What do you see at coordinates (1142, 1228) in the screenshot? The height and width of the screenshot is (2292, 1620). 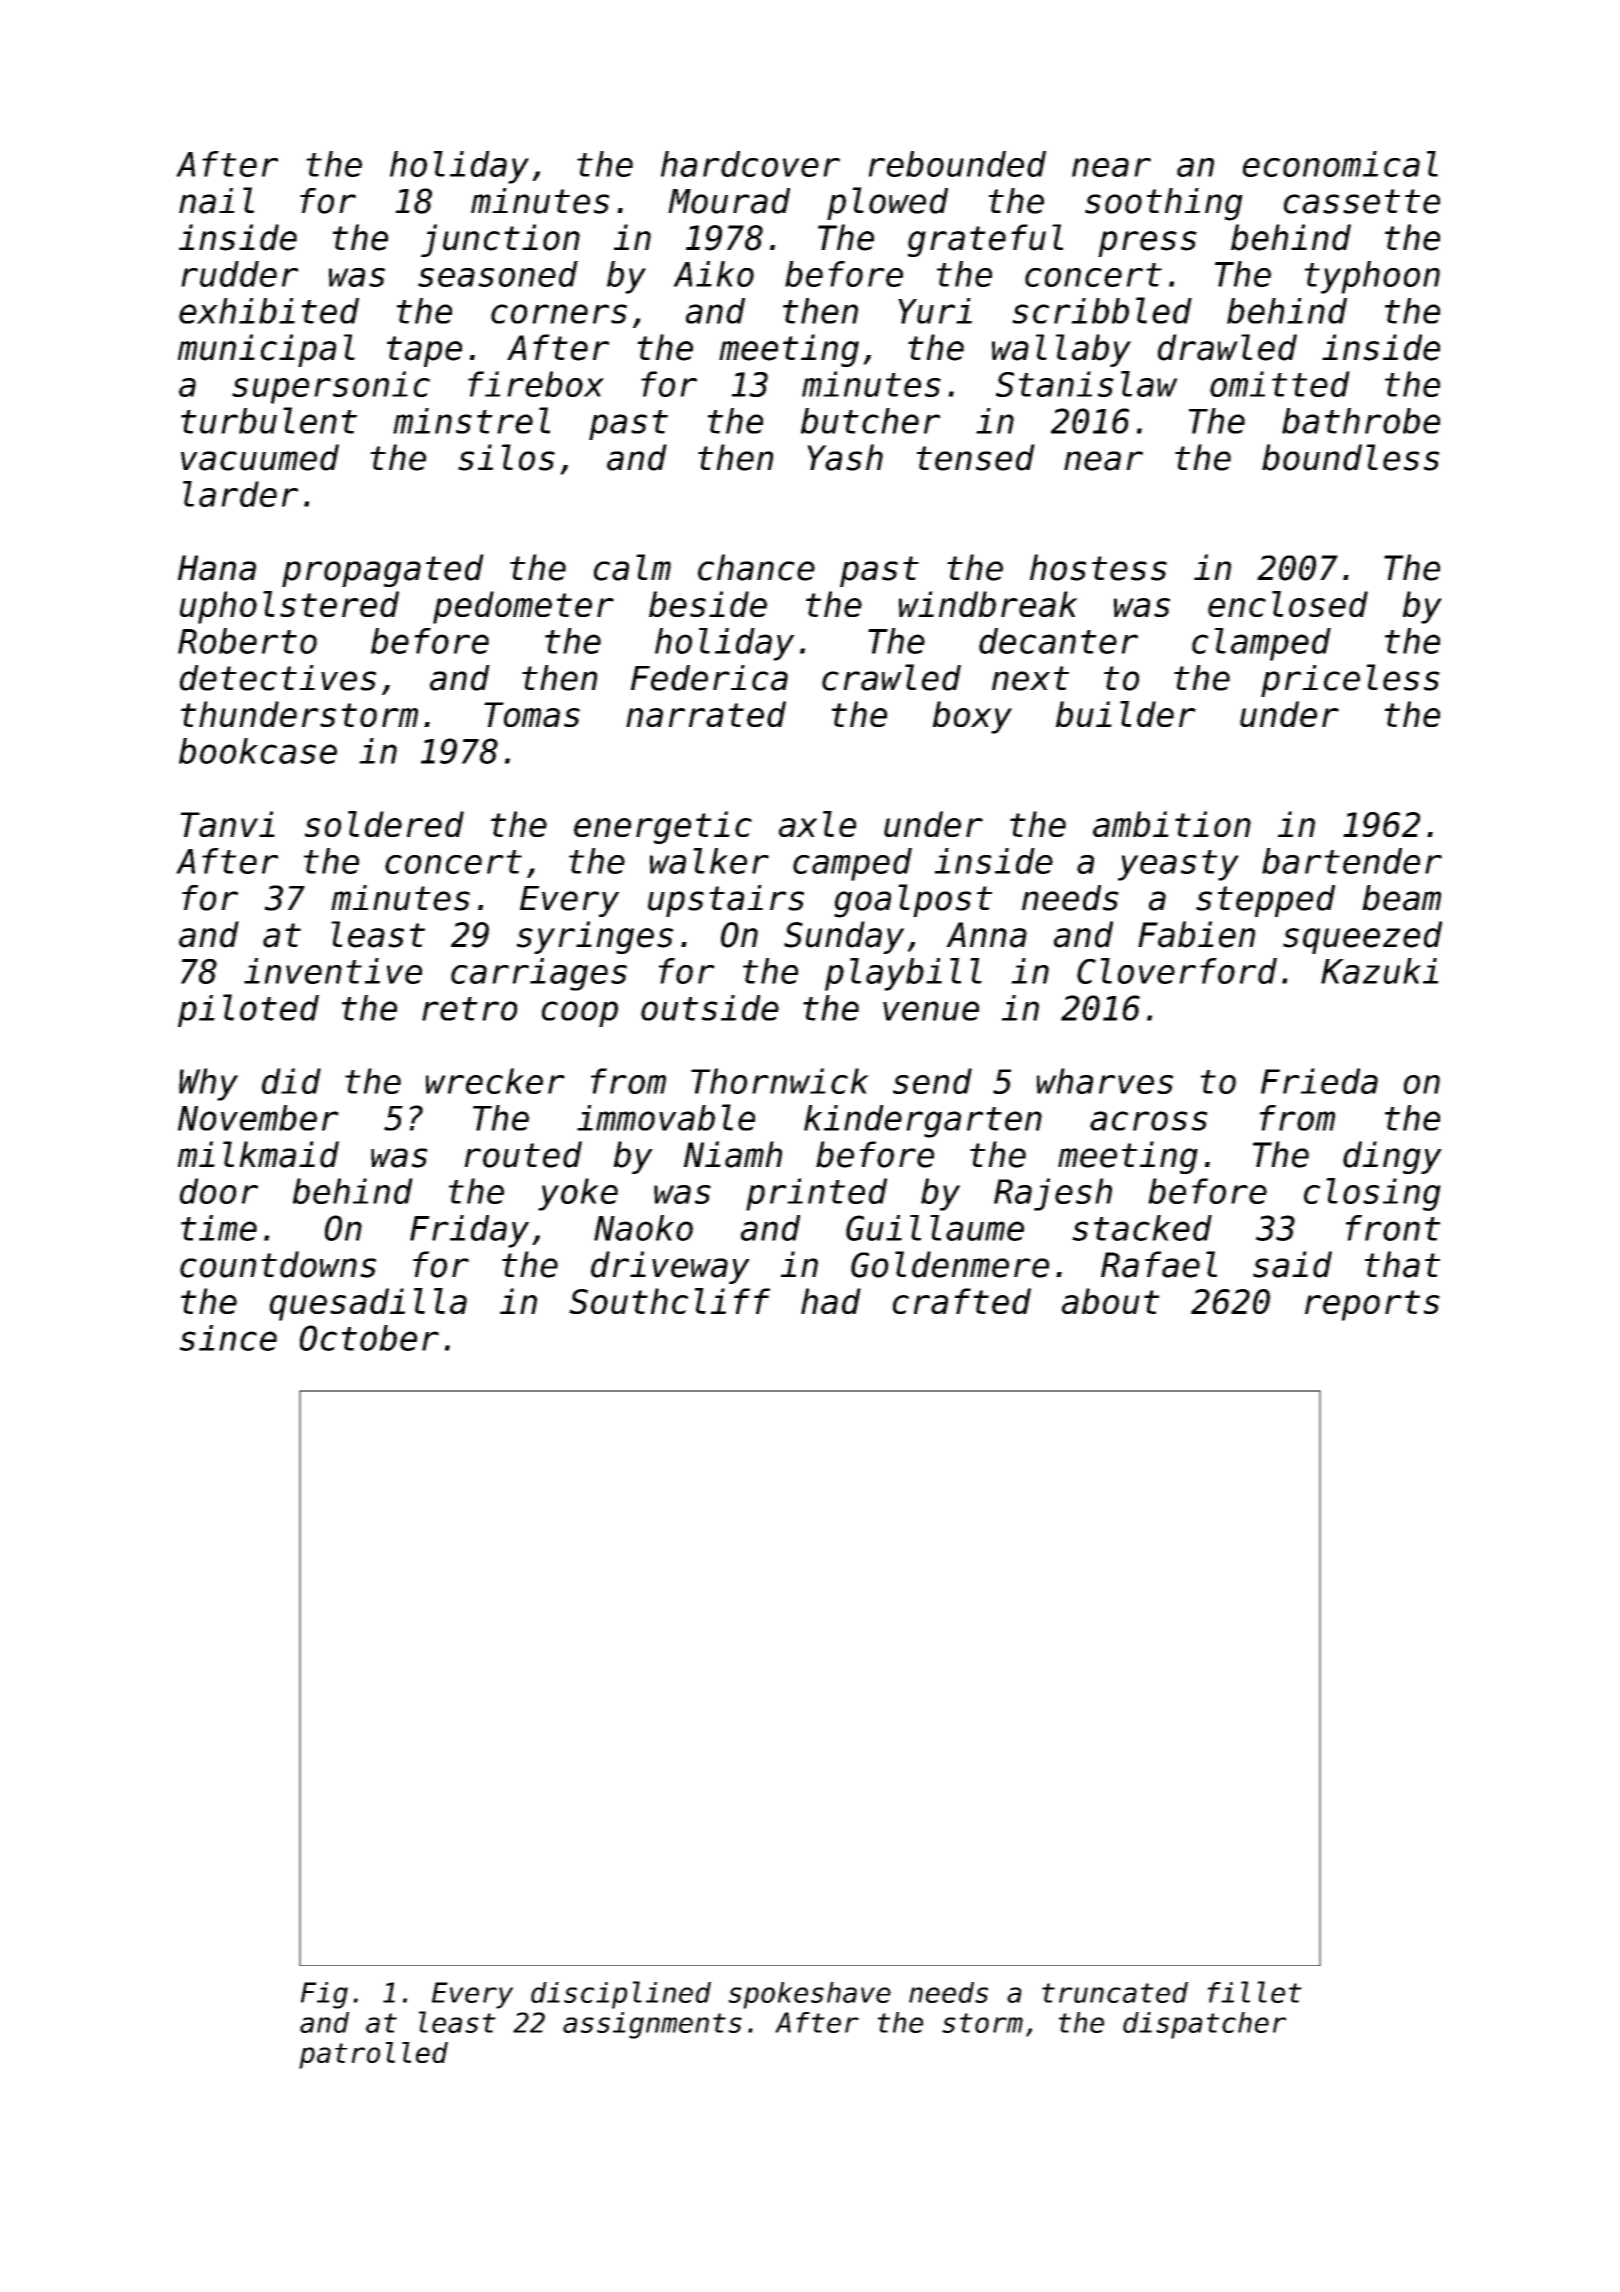 I see `stacked` at bounding box center [1142, 1228].
